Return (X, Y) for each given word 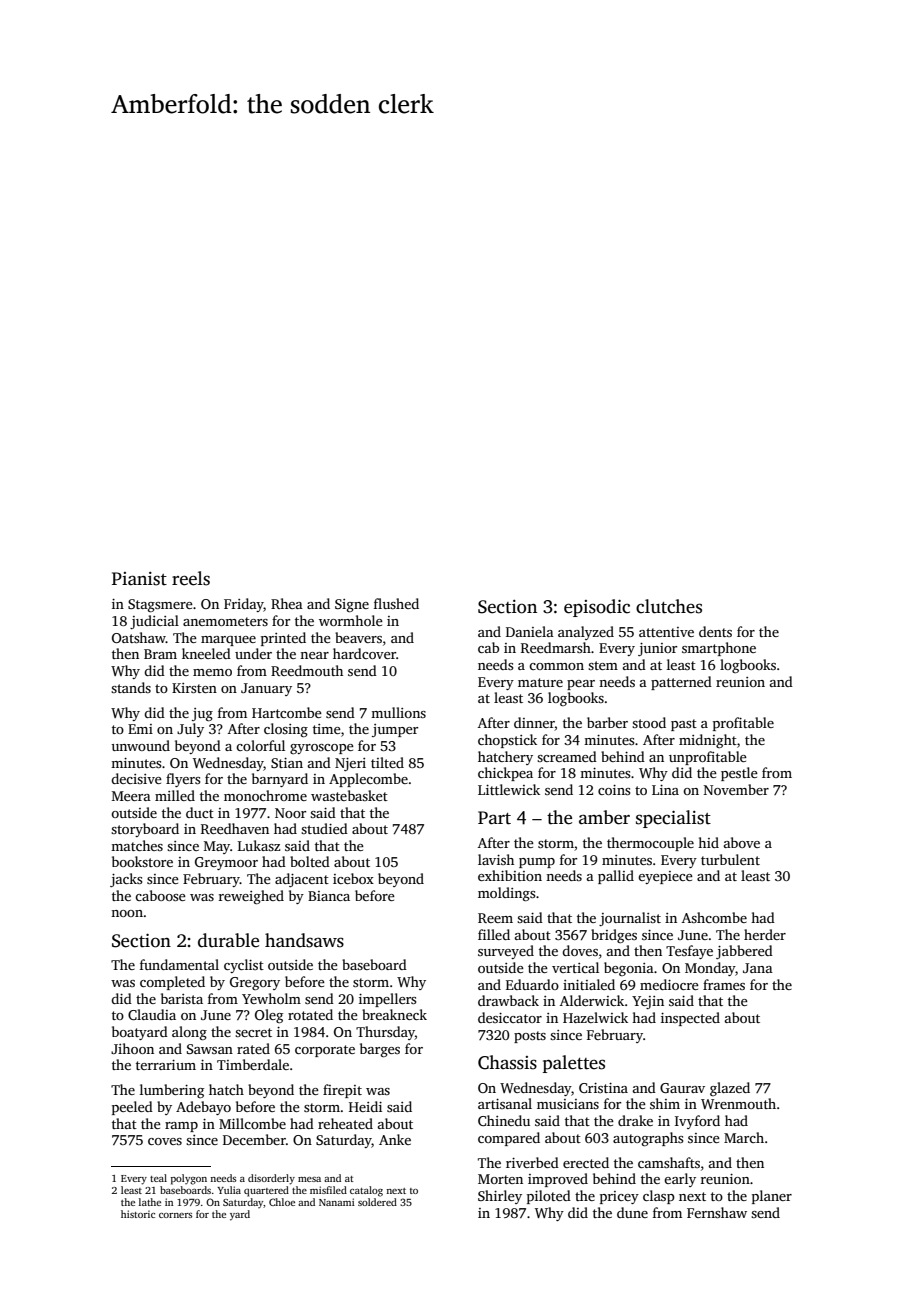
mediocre (669, 984)
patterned (681, 683)
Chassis (507, 1062)
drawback (508, 1000)
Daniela (530, 631)
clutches (669, 606)
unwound (140, 745)
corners (175, 1215)
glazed (730, 1089)
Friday (244, 605)
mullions (398, 712)
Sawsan (210, 1049)
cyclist (244, 966)
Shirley (500, 1197)
